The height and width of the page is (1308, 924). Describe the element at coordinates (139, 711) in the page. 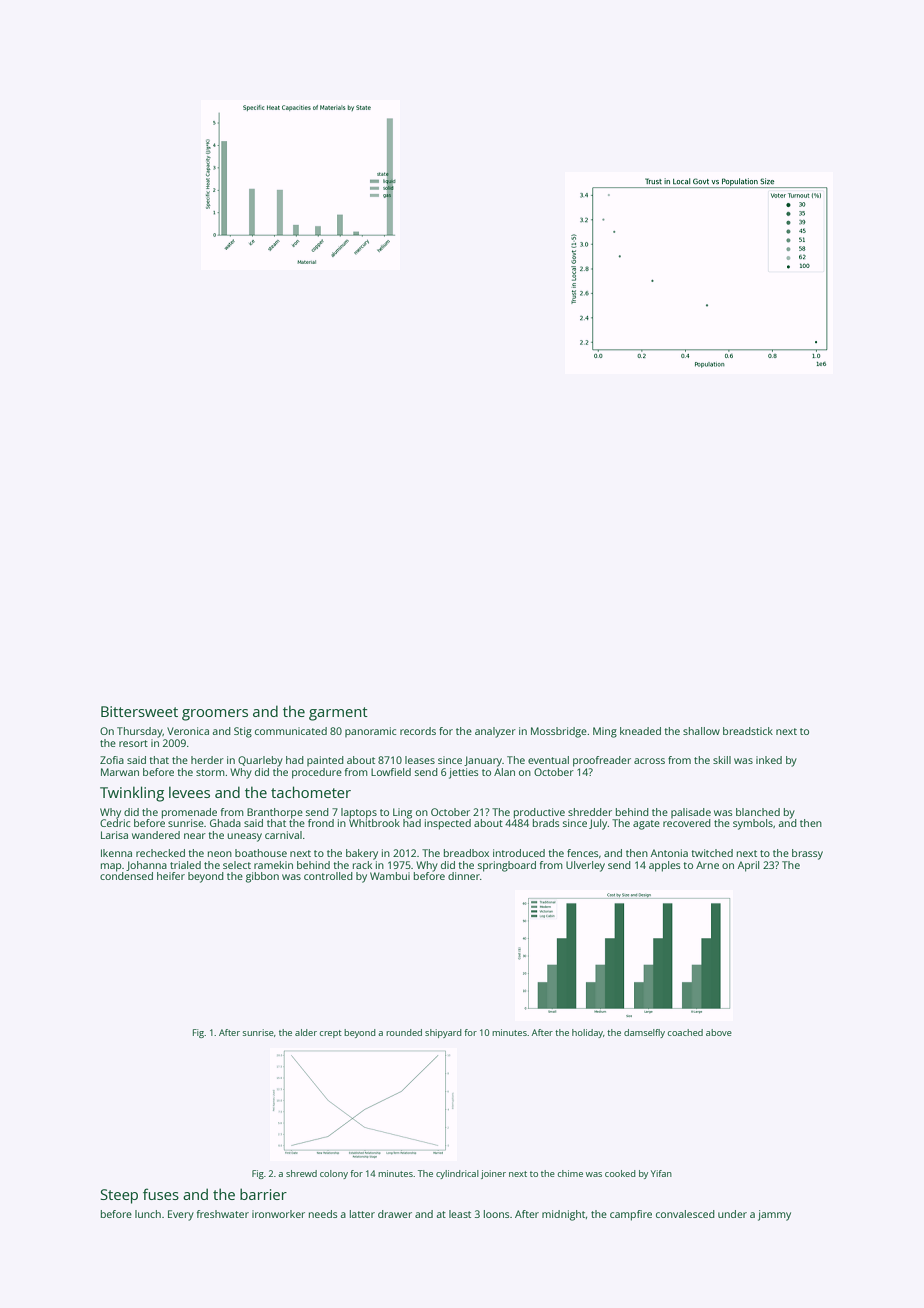

I see `Bittersweet` at that location.
